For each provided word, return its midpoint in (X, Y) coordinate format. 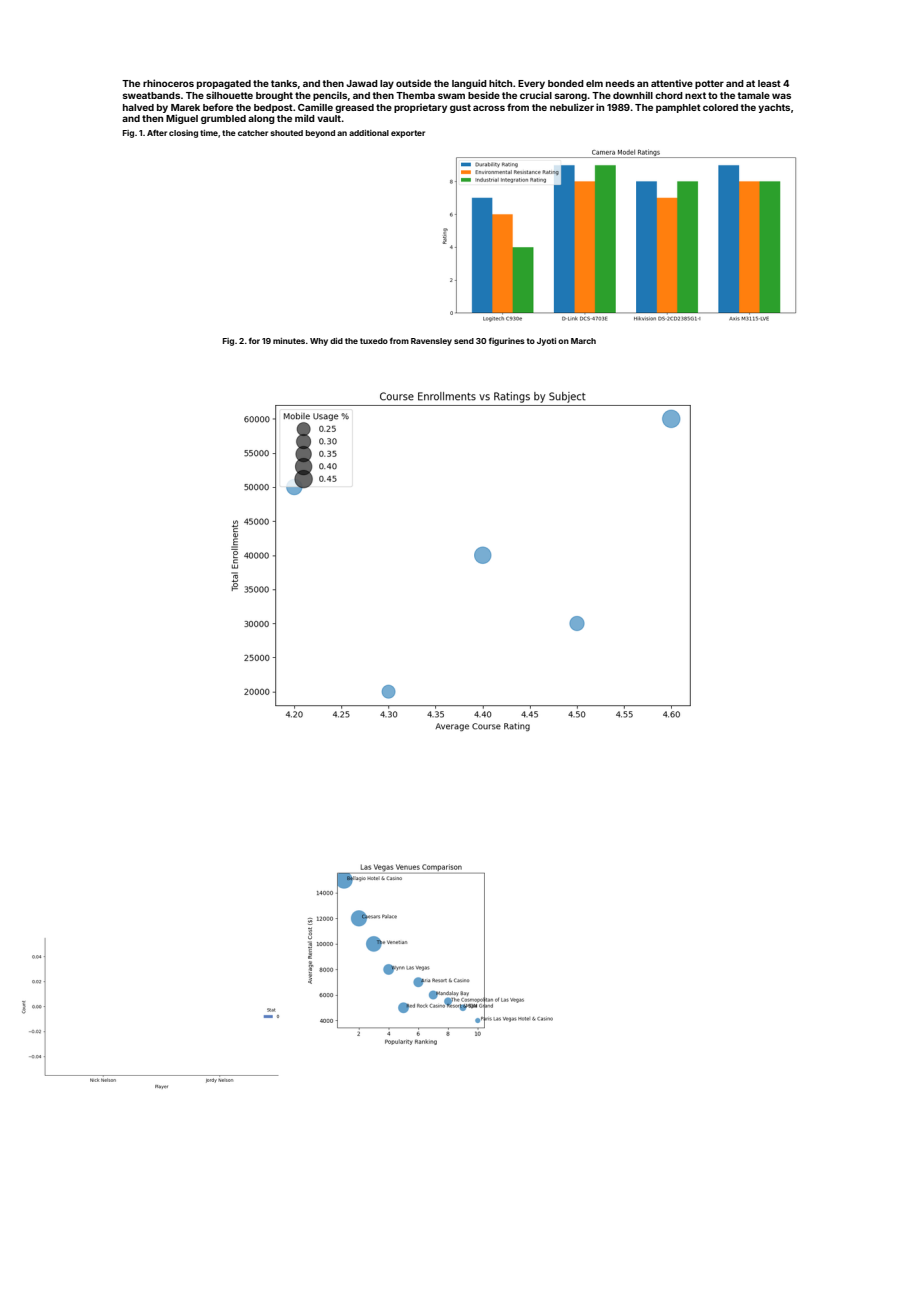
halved (138, 107)
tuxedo (374, 341)
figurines (507, 342)
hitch (500, 83)
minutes (289, 341)
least (769, 83)
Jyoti (546, 342)
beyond (320, 134)
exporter (408, 134)
